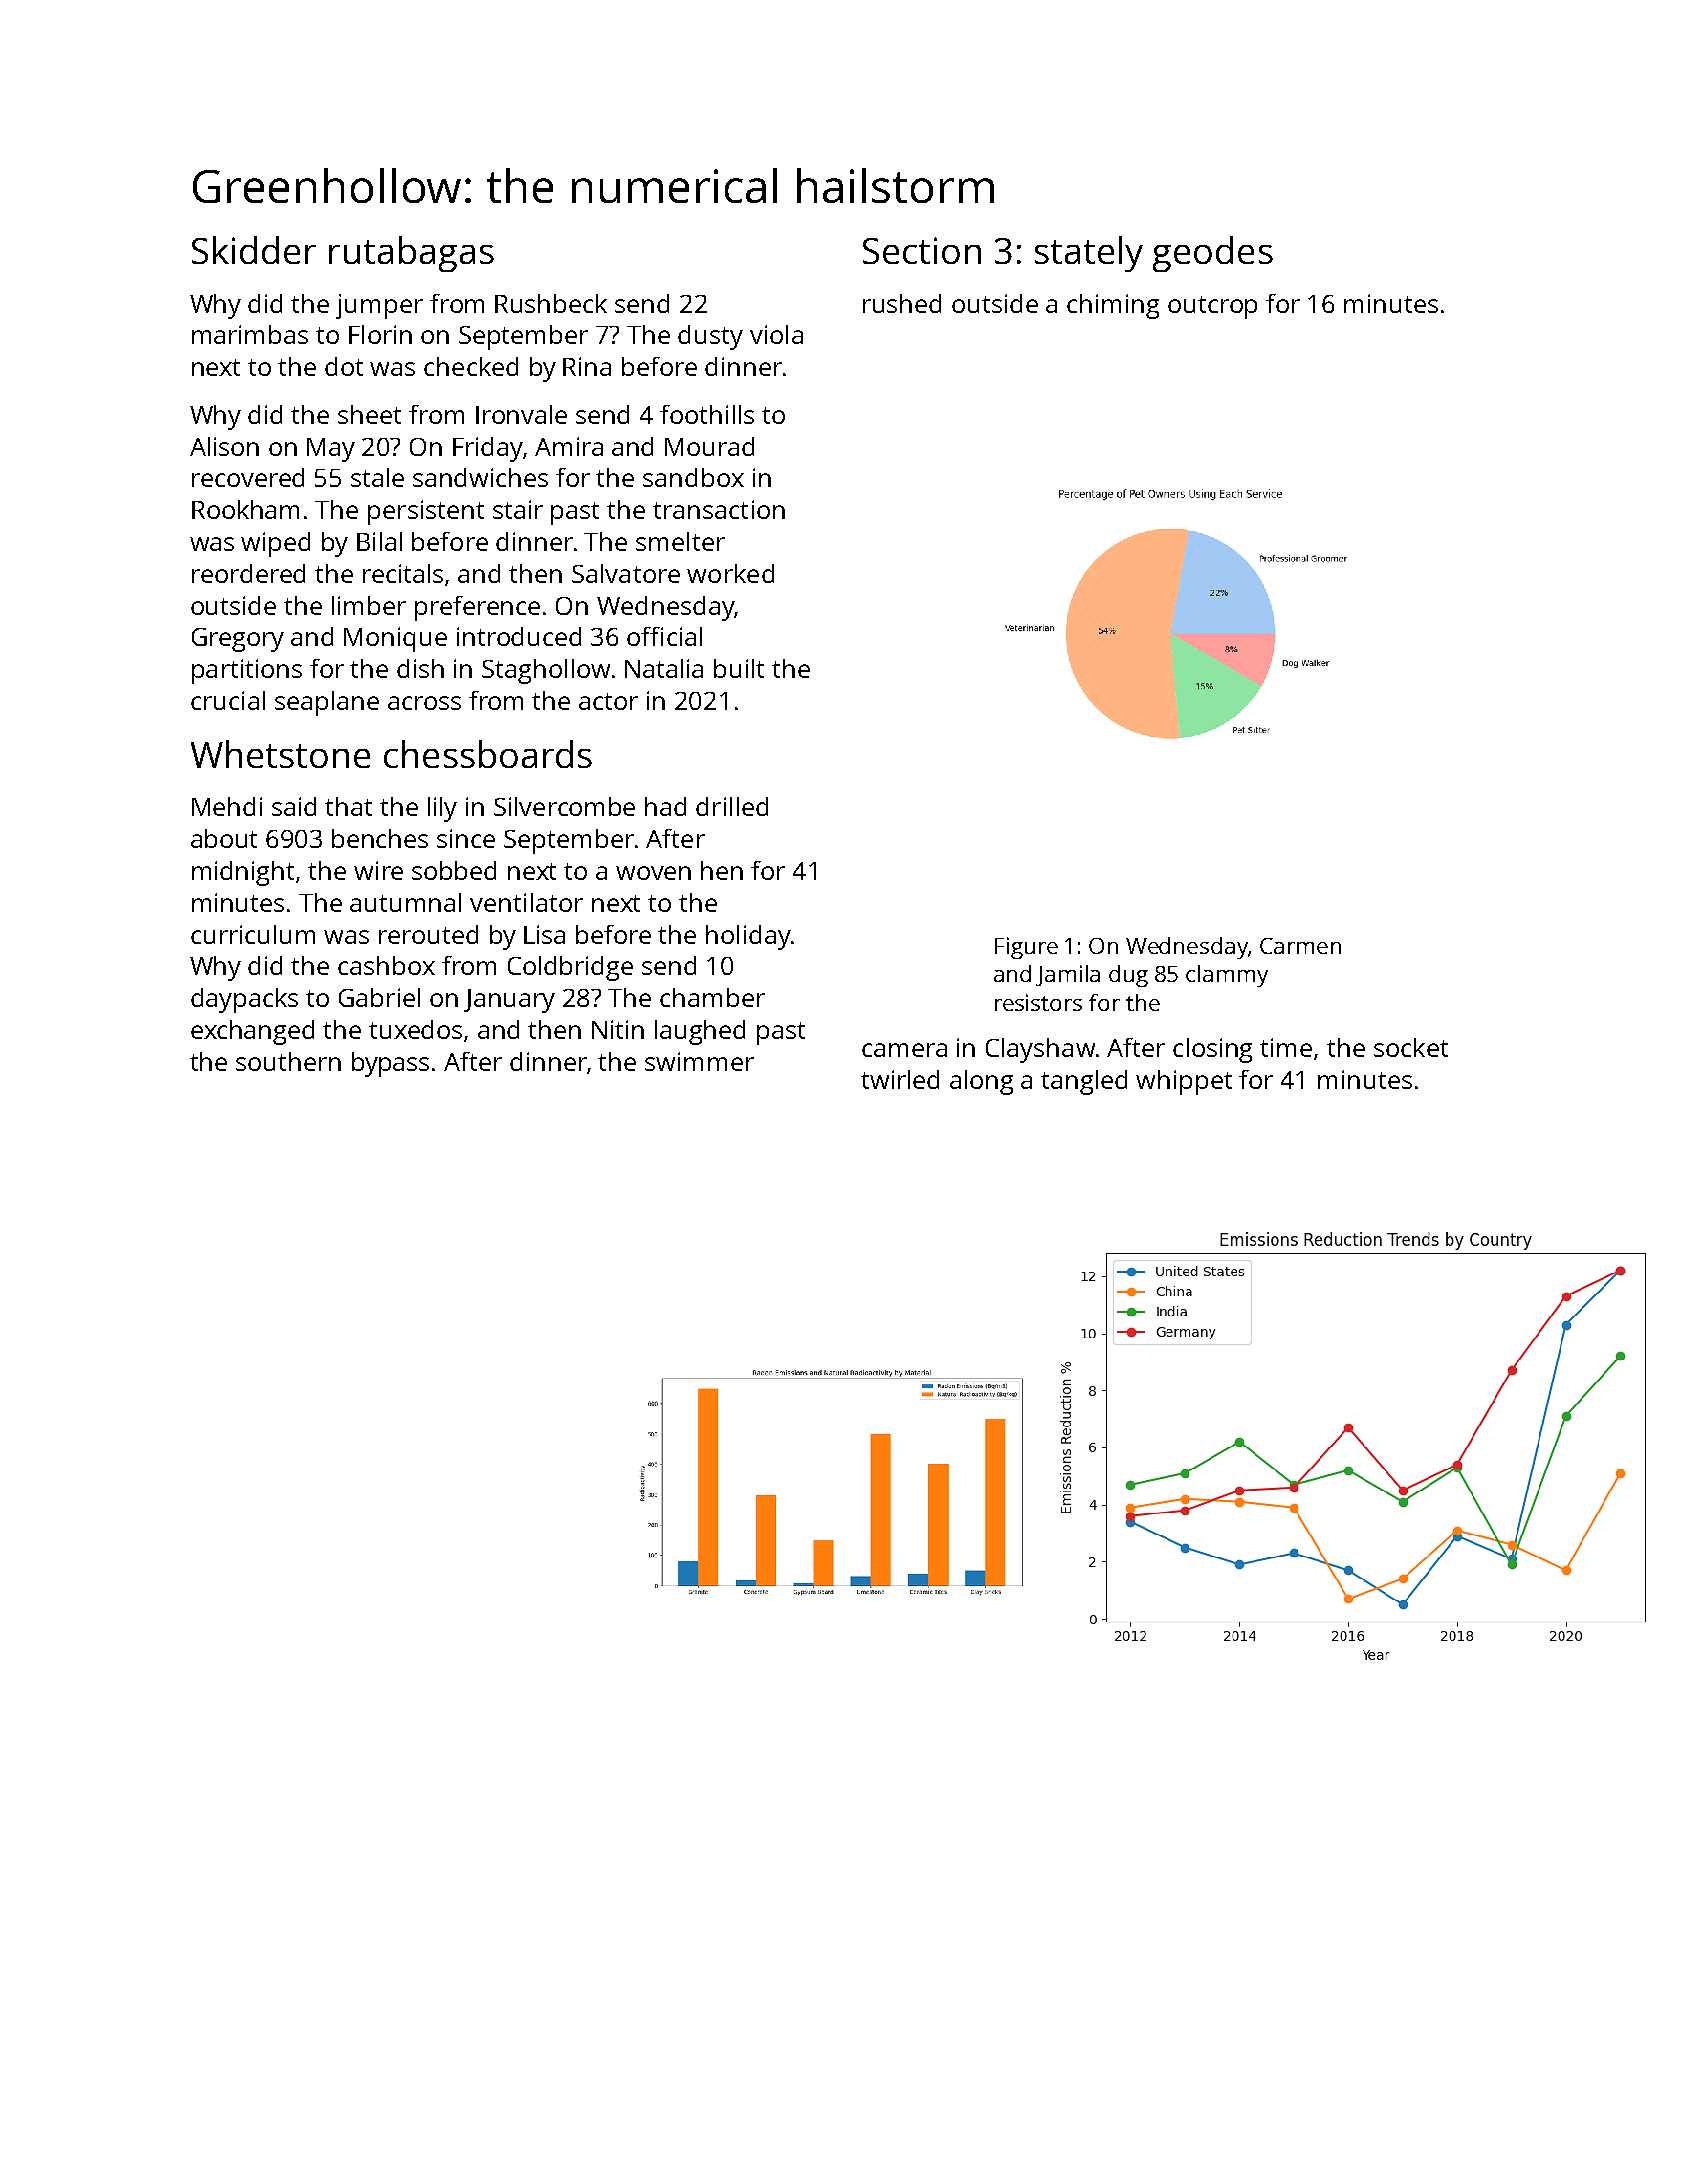 This screenshot has width=1683, height=2178. I want to click on dusty, so click(710, 337).
